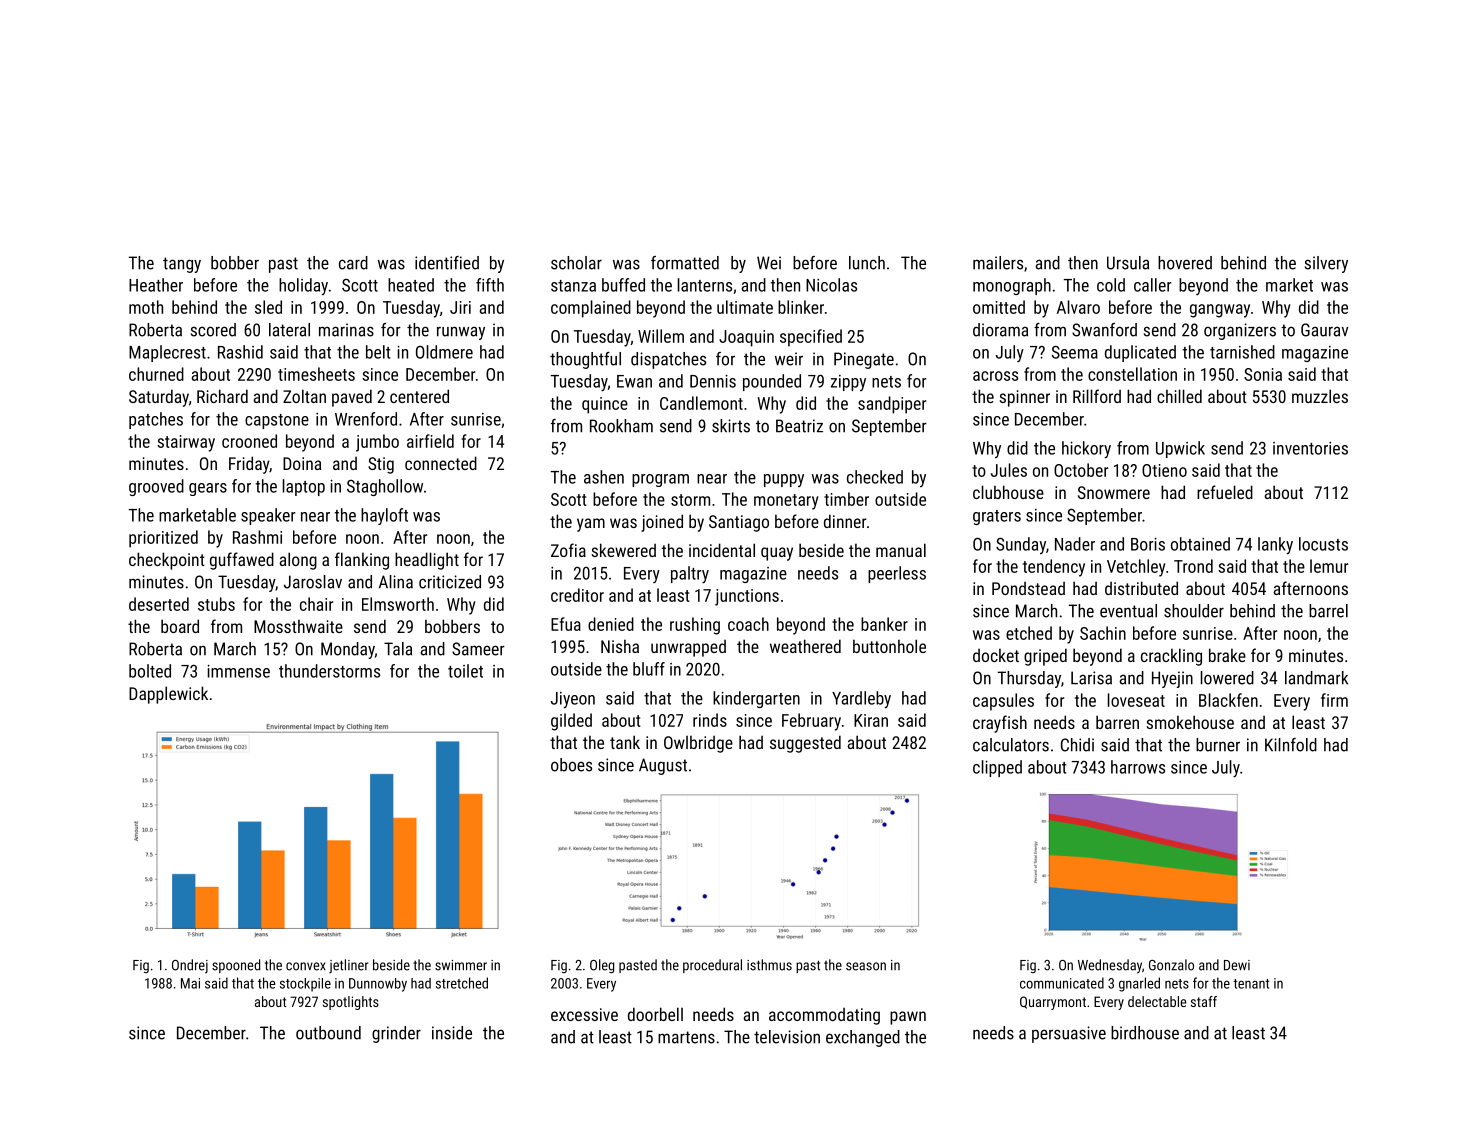  What do you see at coordinates (1220, 311) in the screenshot?
I see `gangway` at bounding box center [1220, 311].
